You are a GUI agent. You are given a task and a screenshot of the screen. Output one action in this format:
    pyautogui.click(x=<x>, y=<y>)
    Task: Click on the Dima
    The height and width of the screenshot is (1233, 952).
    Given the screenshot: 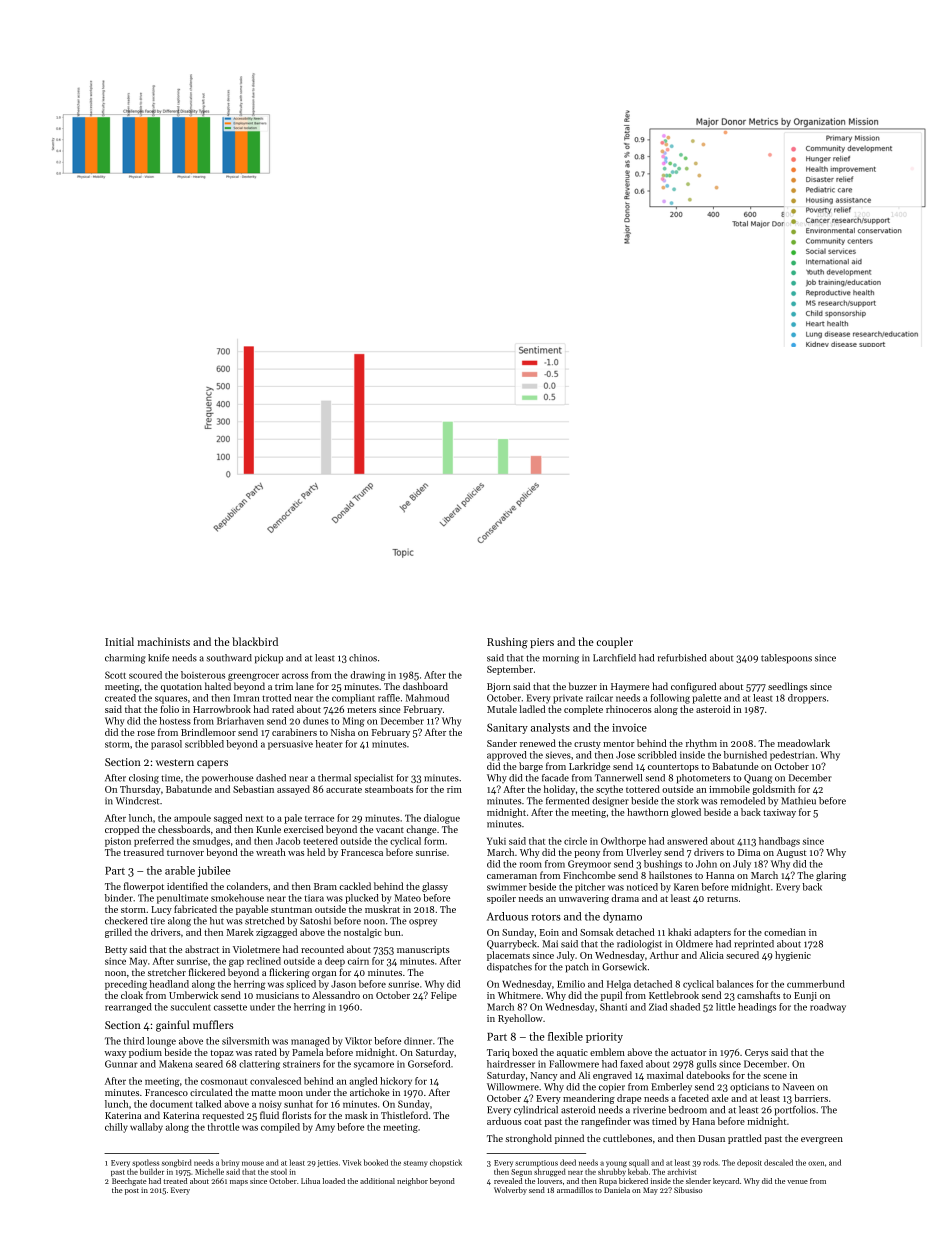 What is the action you would take?
    pyautogui.click(x=749, y=852)
